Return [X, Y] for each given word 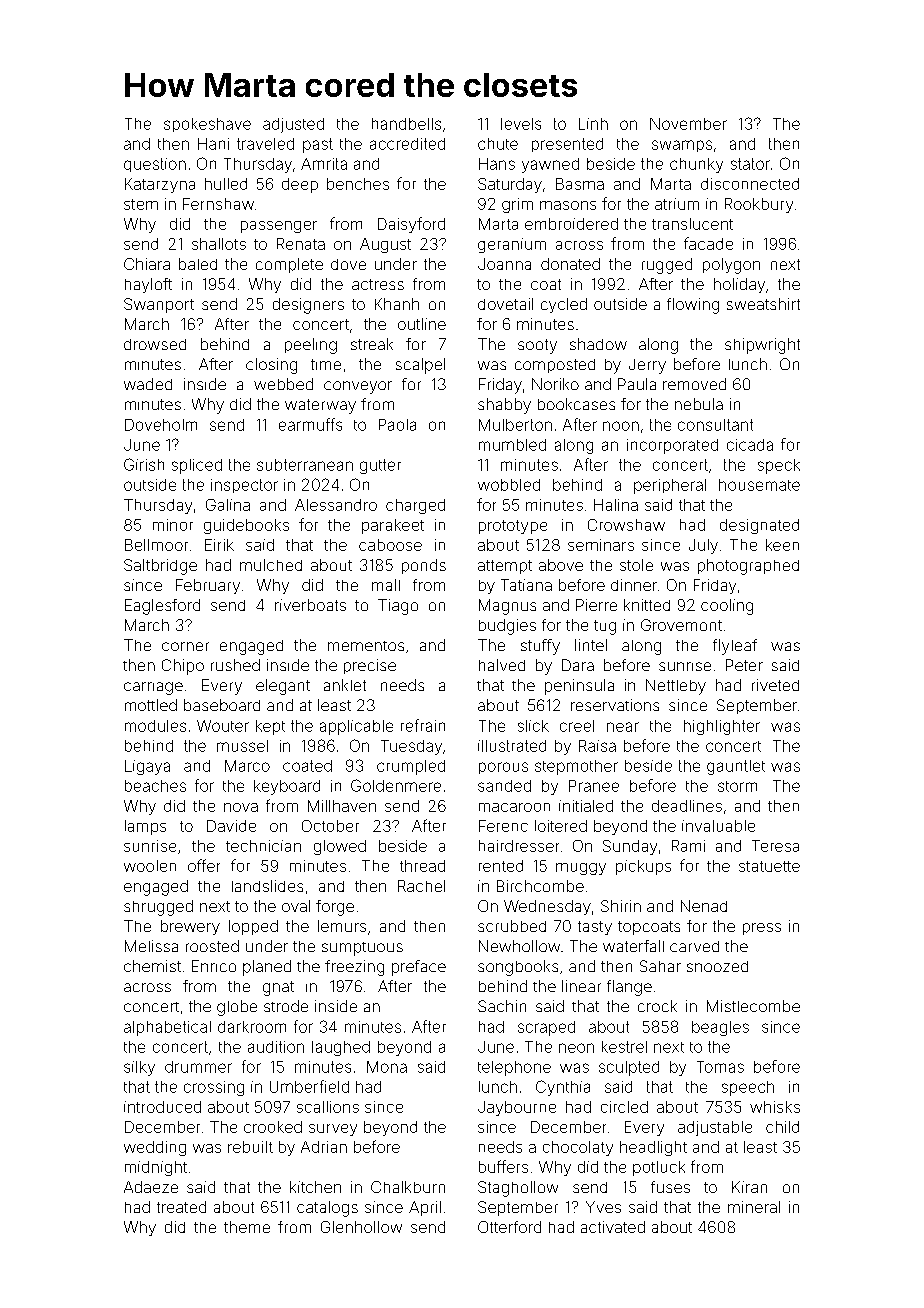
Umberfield [309, 1086]
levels [521, 124]
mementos [366, 646]
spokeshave [207, 125]
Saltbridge [160, 567]
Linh [593, 124]
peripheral [670, 486]
